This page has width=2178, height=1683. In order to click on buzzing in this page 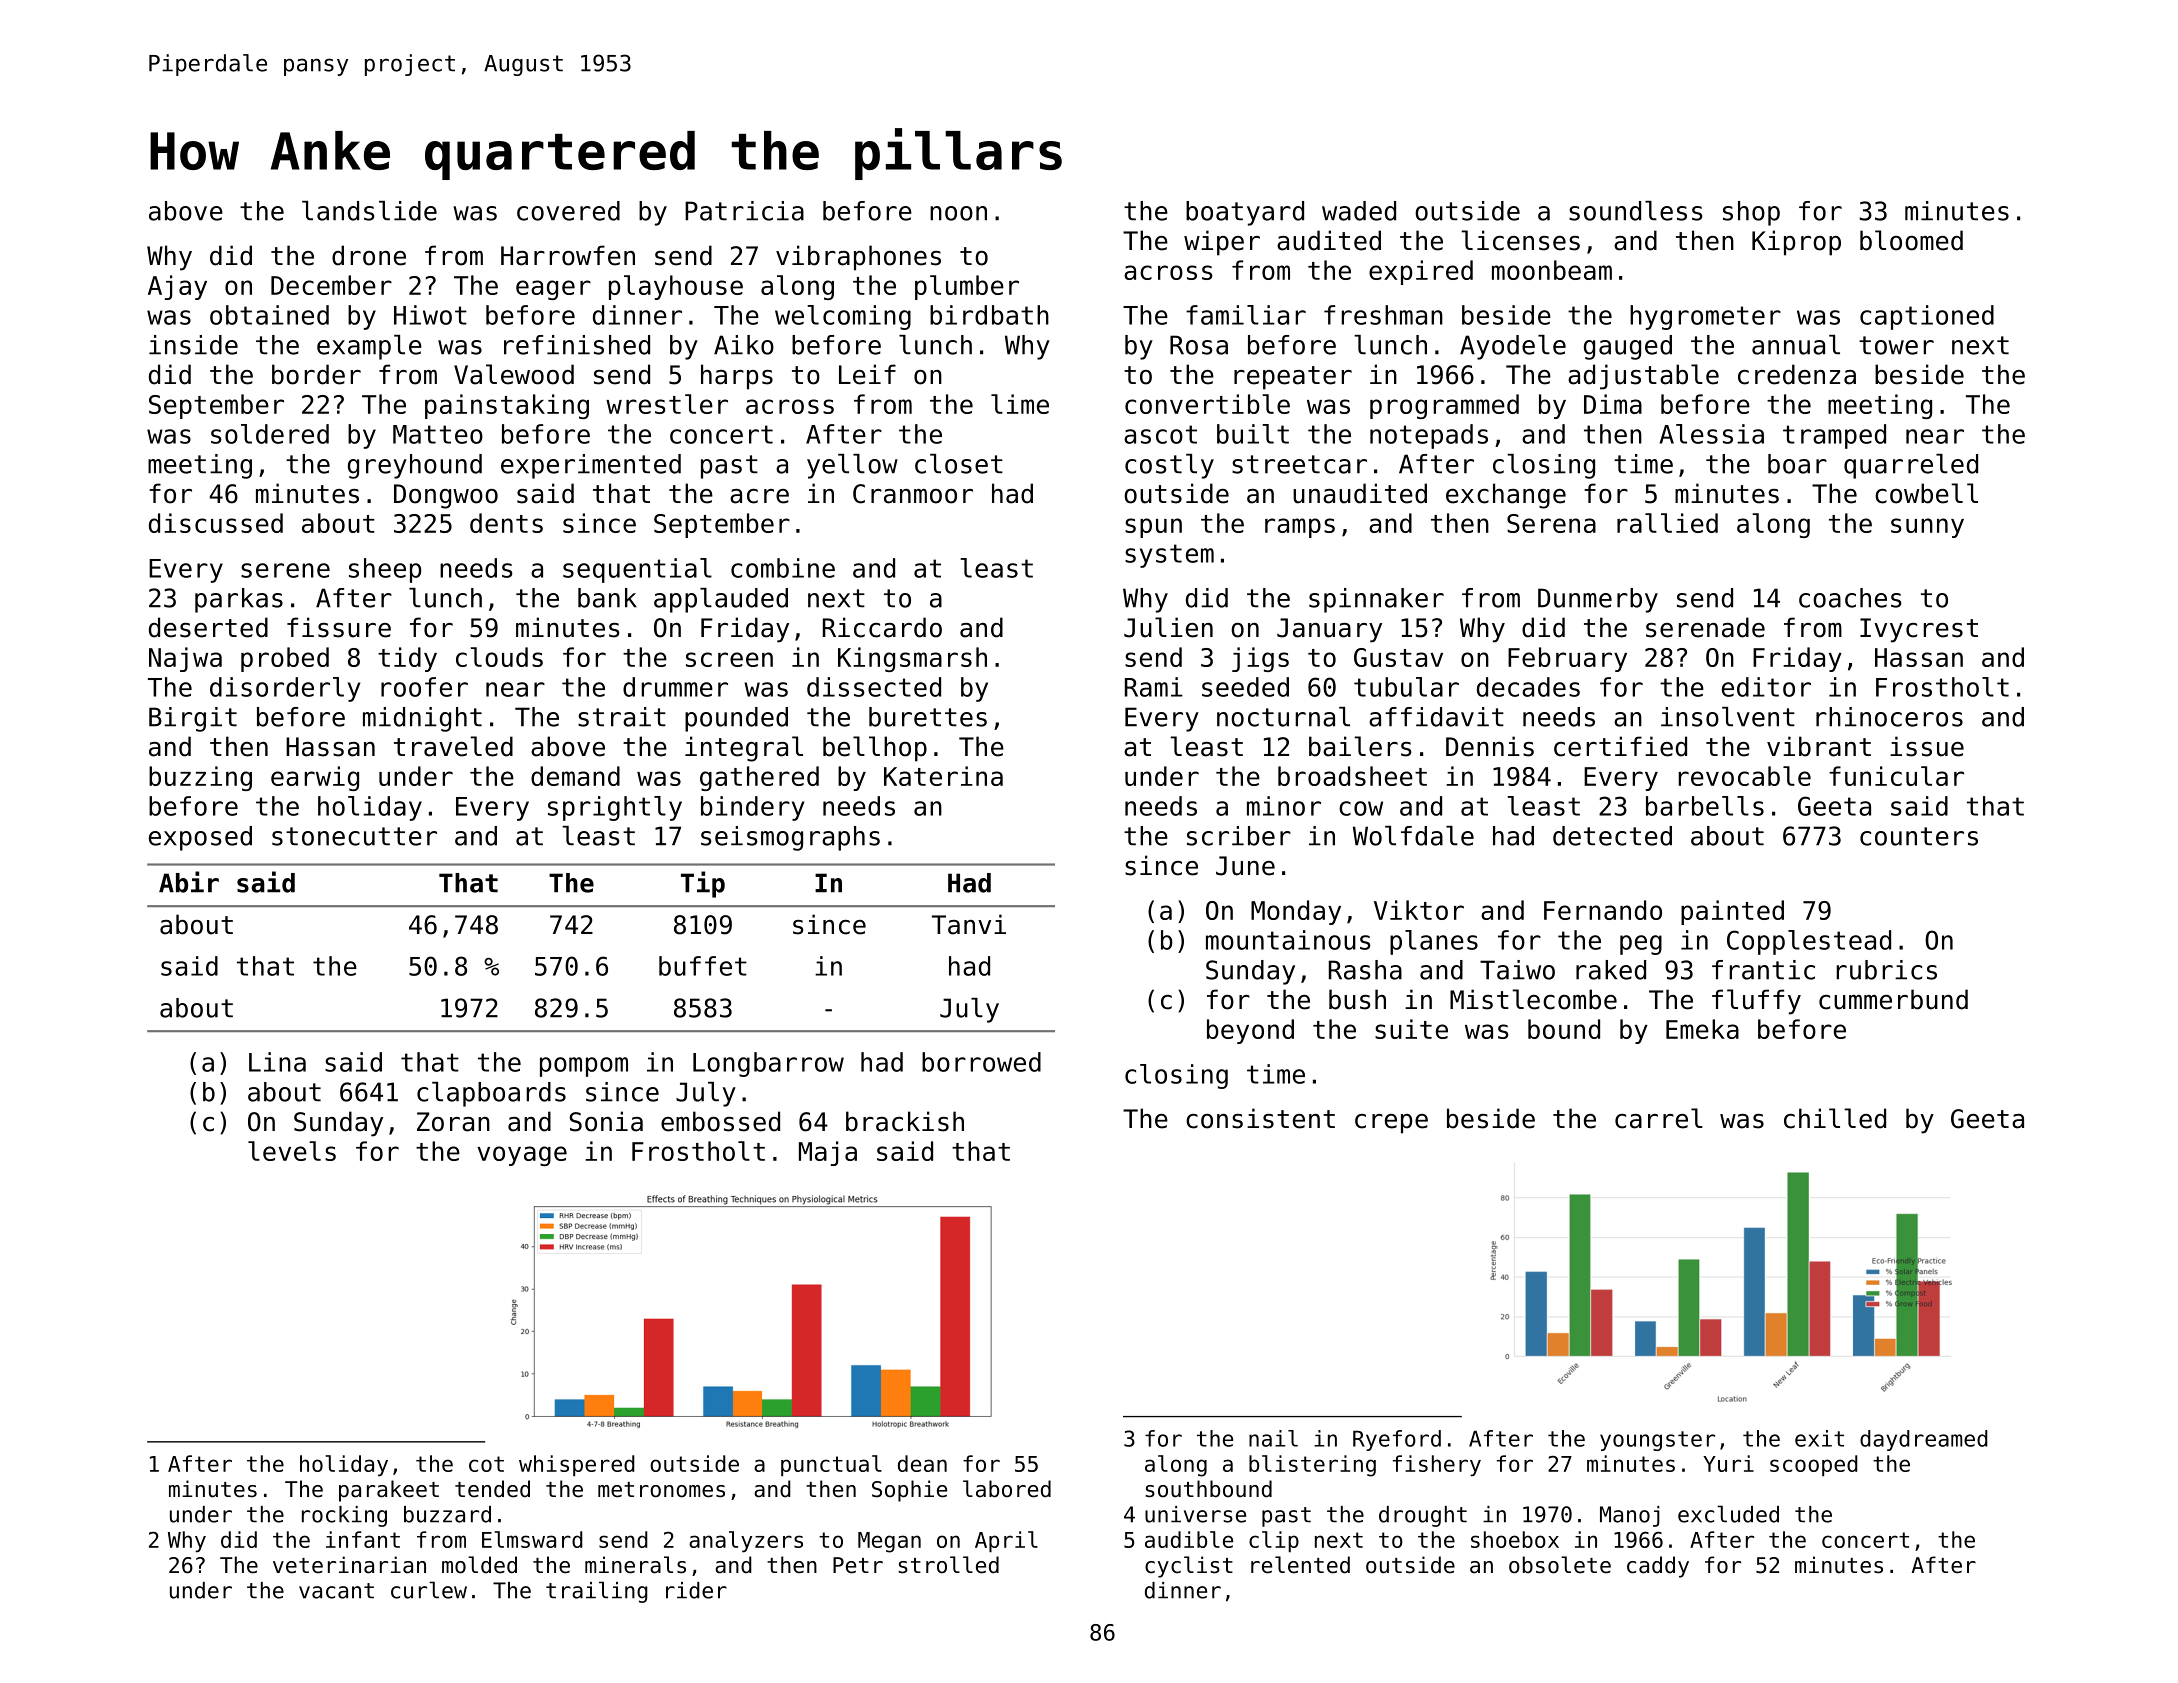, I will do `click(200, 778)`.
